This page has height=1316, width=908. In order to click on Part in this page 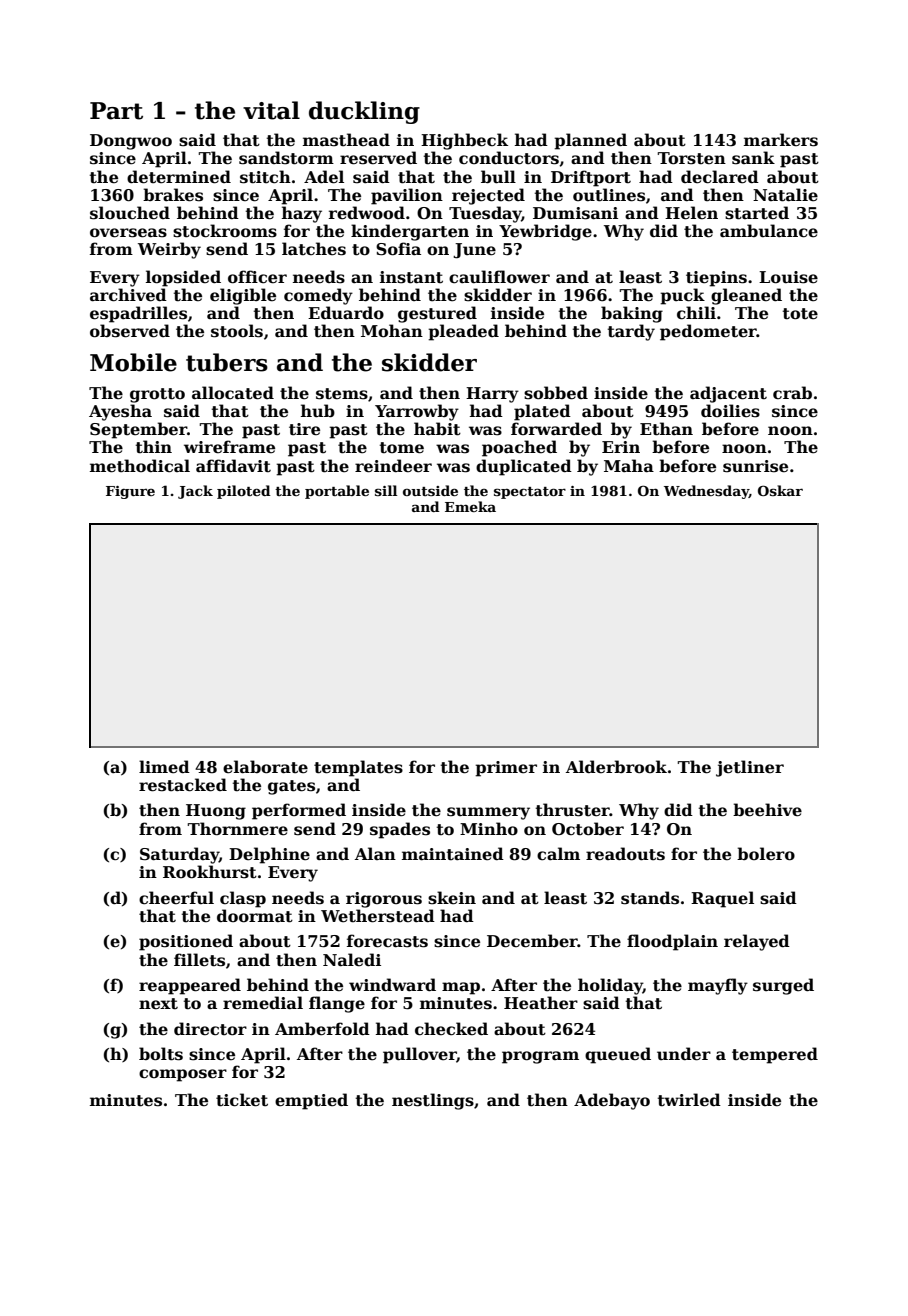, I will do `click(116, 111)`.
